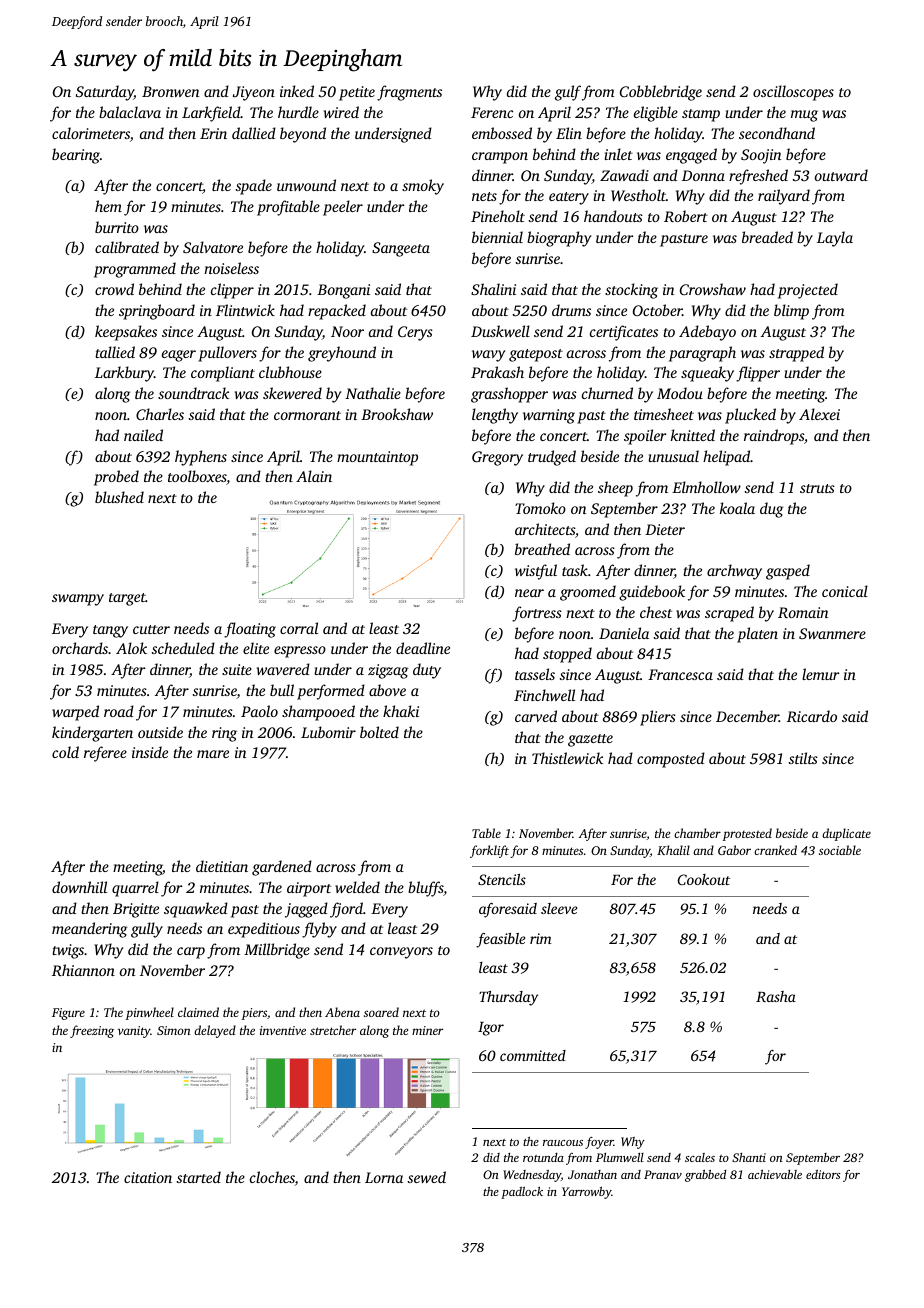 This document has height=1308, width=924. I want to click on outside, so click(160, 732).
